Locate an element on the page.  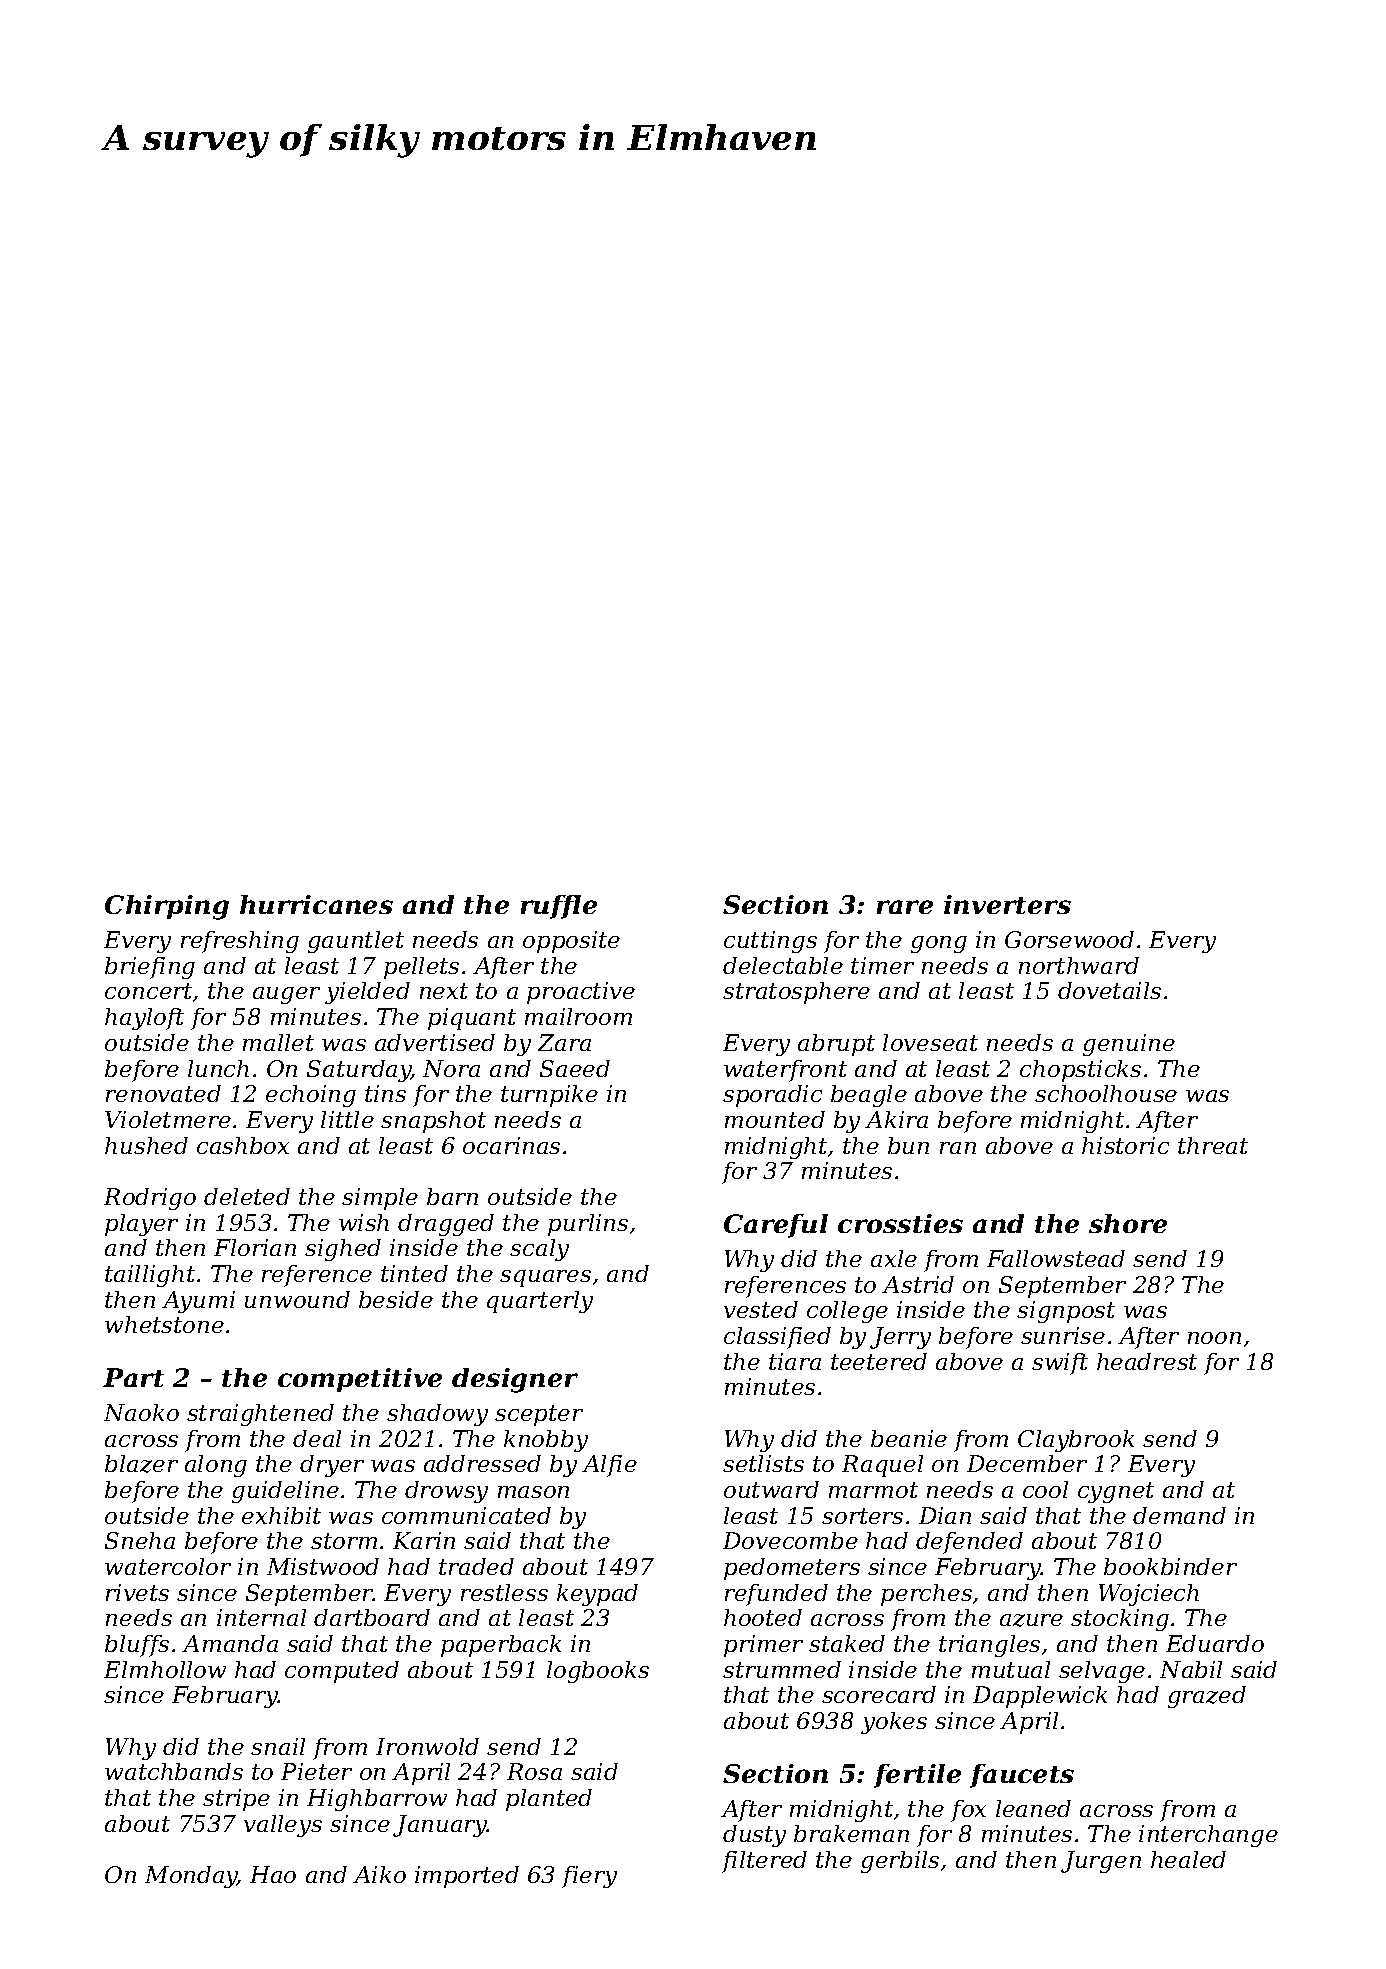
unwound is located at coordinates (297, 1299).
